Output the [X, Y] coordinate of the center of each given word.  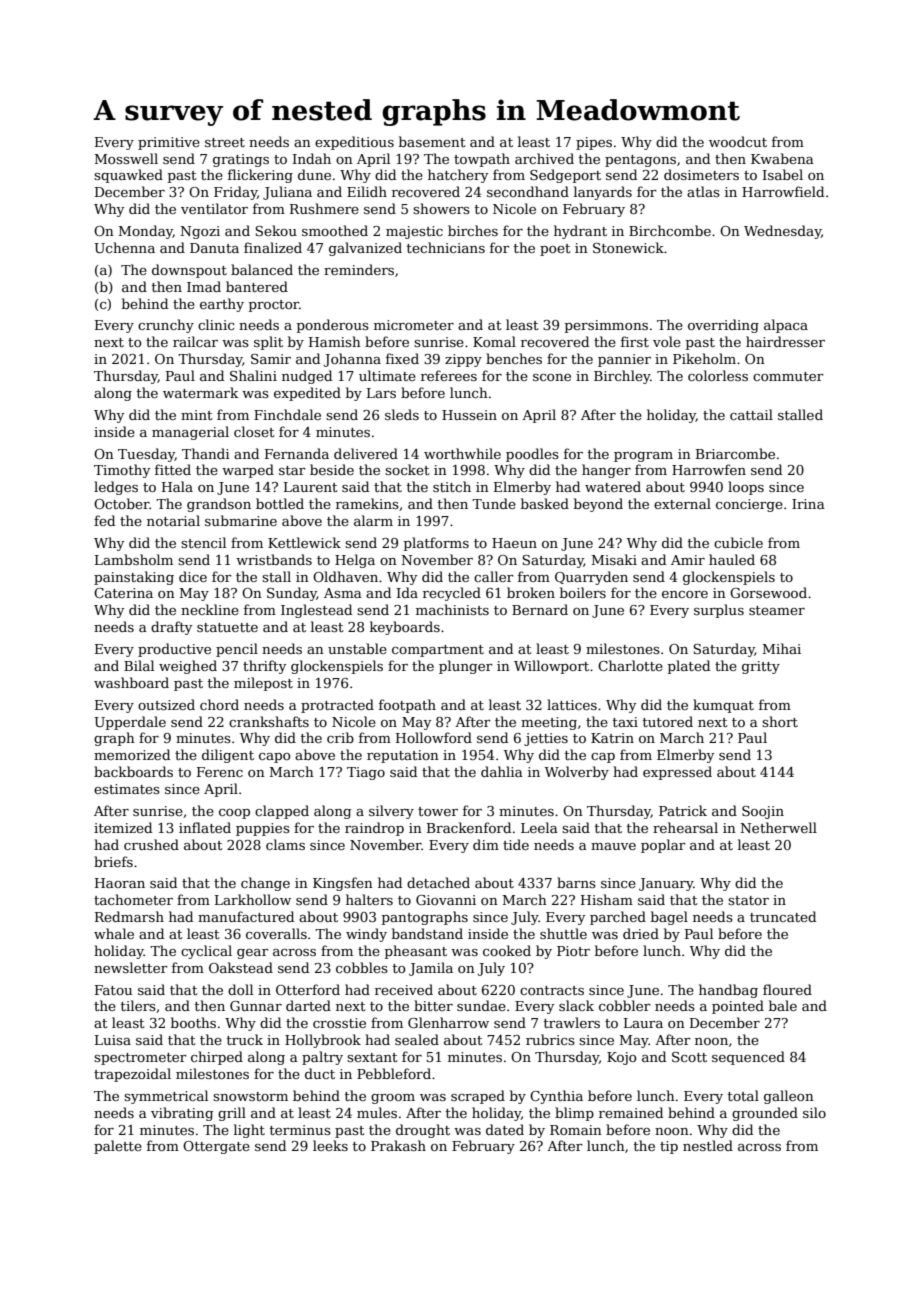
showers [441, 208]
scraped [478, 1097]
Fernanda [297, 453]
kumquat [723, 706]
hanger [606, 471]
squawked [128, 176]
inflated [205, 827]
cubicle [738, 542]
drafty [171, 628]
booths [193, 1022]
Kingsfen [343, 884]
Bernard [540, 609]
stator [748, 900]
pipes [594, 143]
